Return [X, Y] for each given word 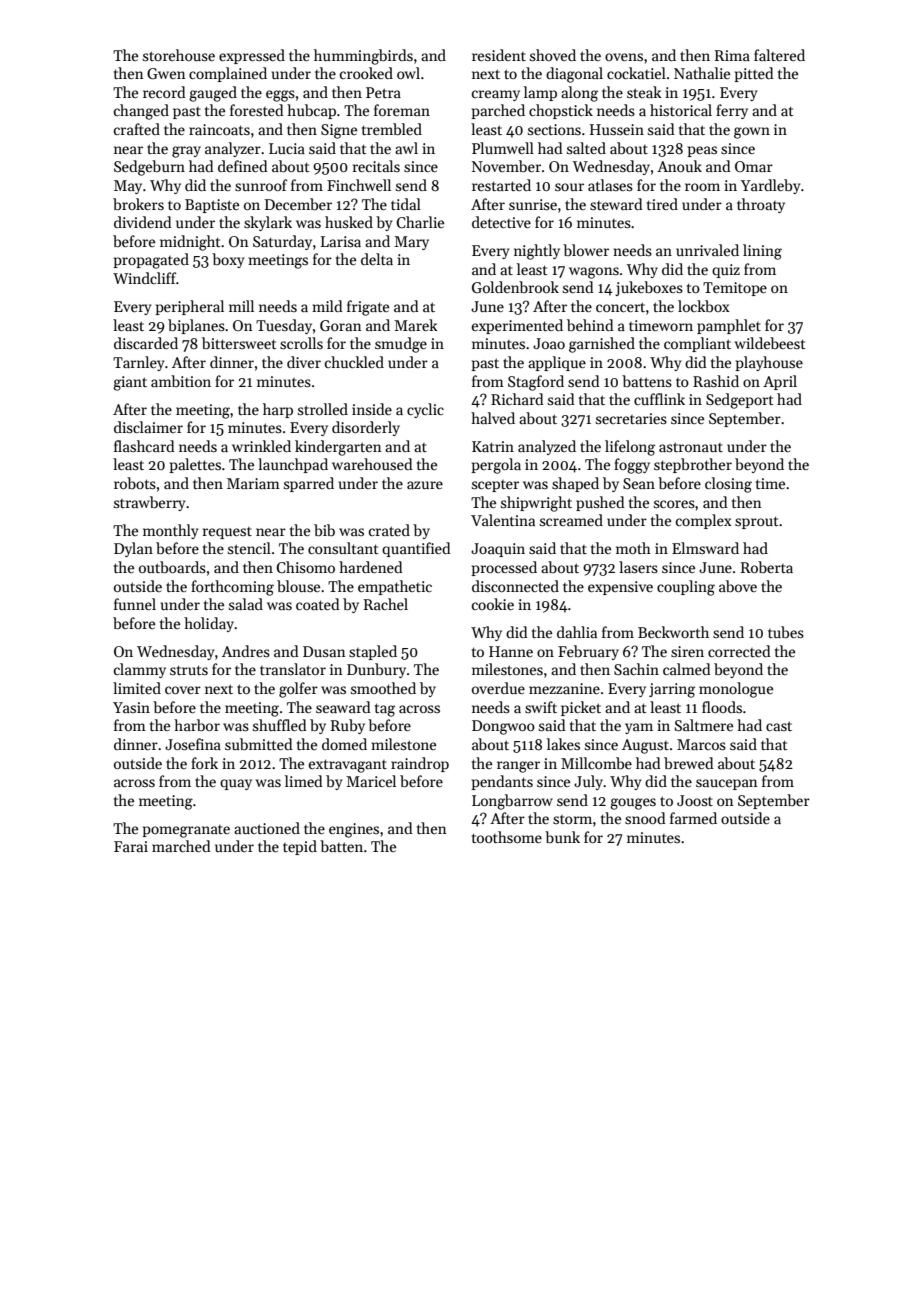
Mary [411, 243]
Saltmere [704, 725]
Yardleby [770, 186]
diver [304, 362]
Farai [131, 846]
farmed [693, 818]
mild [327, 306]
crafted [137, 129]
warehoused [372, 464]
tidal [406, 204]
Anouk [679, 166]
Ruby [348, 726]
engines [354, 830]
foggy [632, 466]
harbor [197, 725]
